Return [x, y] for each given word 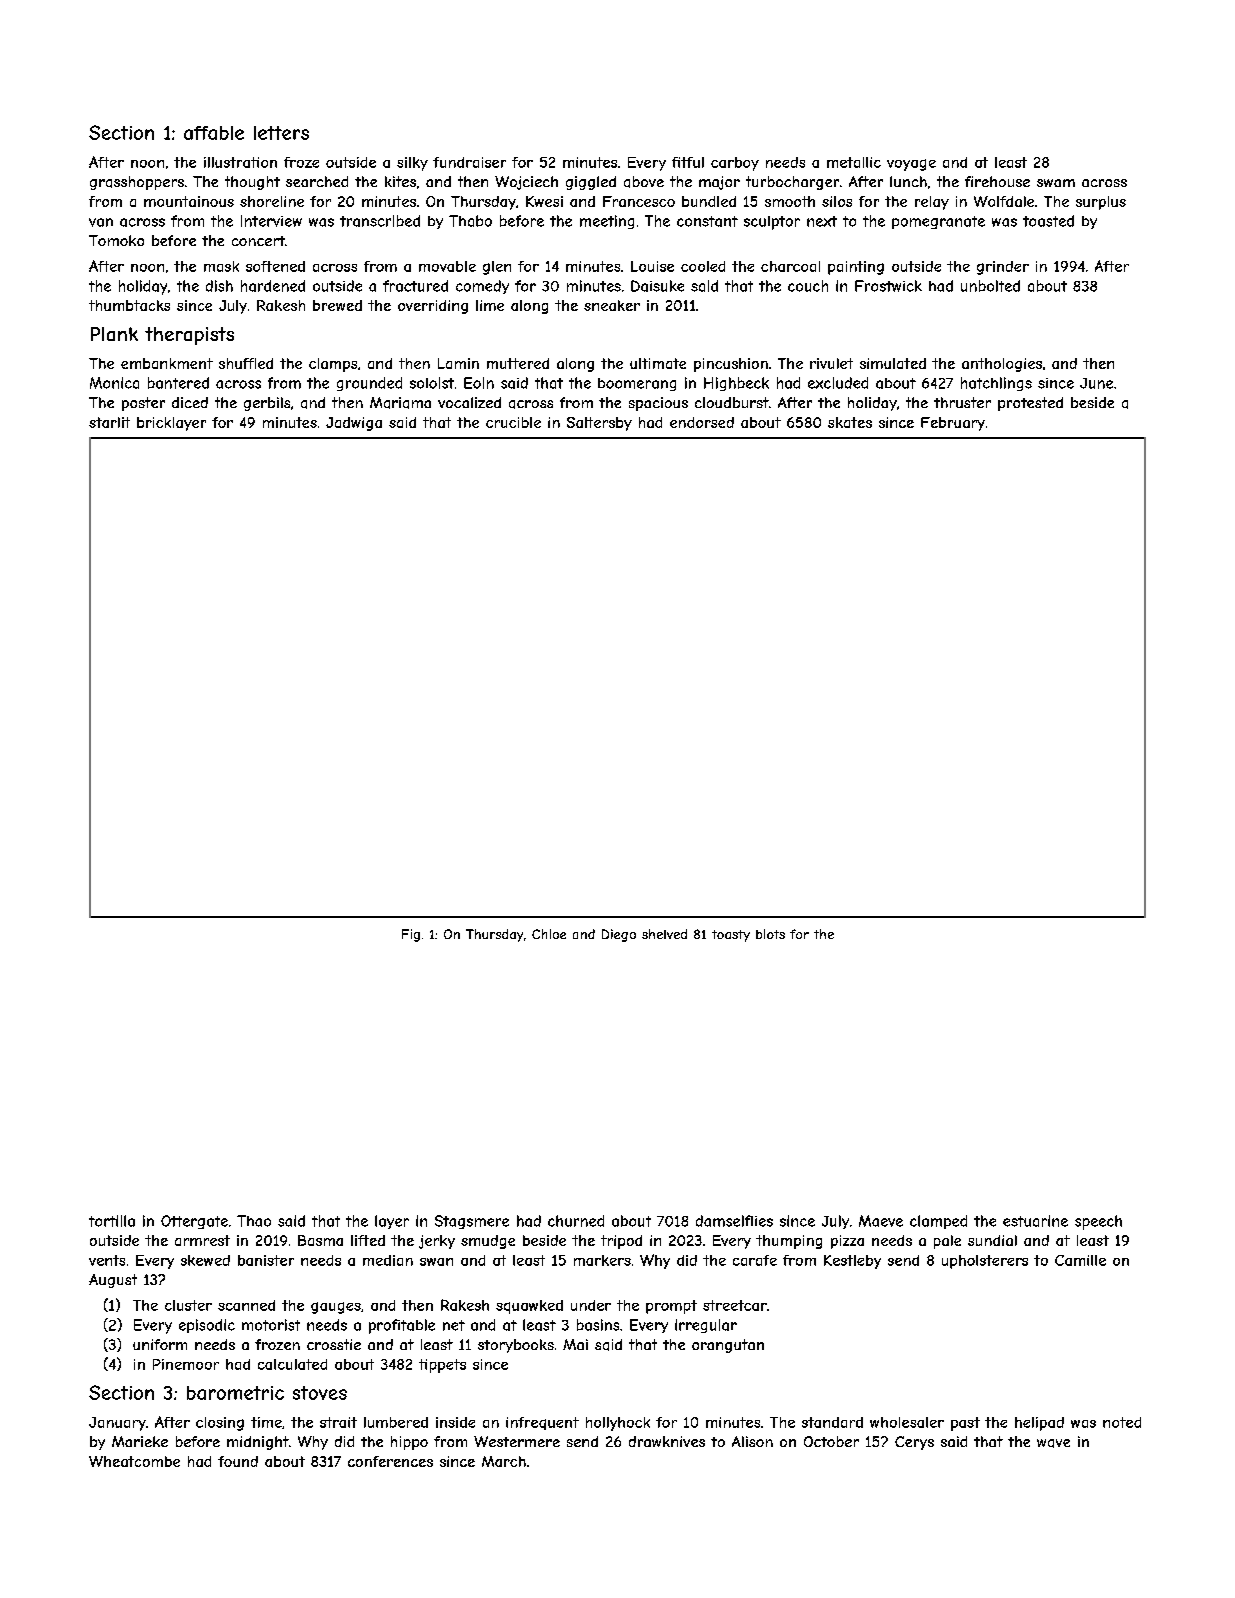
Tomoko [116, 240]
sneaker [612, 305]
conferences [390, 1461]
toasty [731, 936]
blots [770, 934]
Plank [114, 334]
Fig [411, 935]
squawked [529, 1307]
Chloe [549, 934]
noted [1122, 1422]
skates [850, 422]
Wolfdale [1004, 201]
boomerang [637, 384]
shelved [664, 934]
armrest [202, 1240]
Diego [619, 935]
